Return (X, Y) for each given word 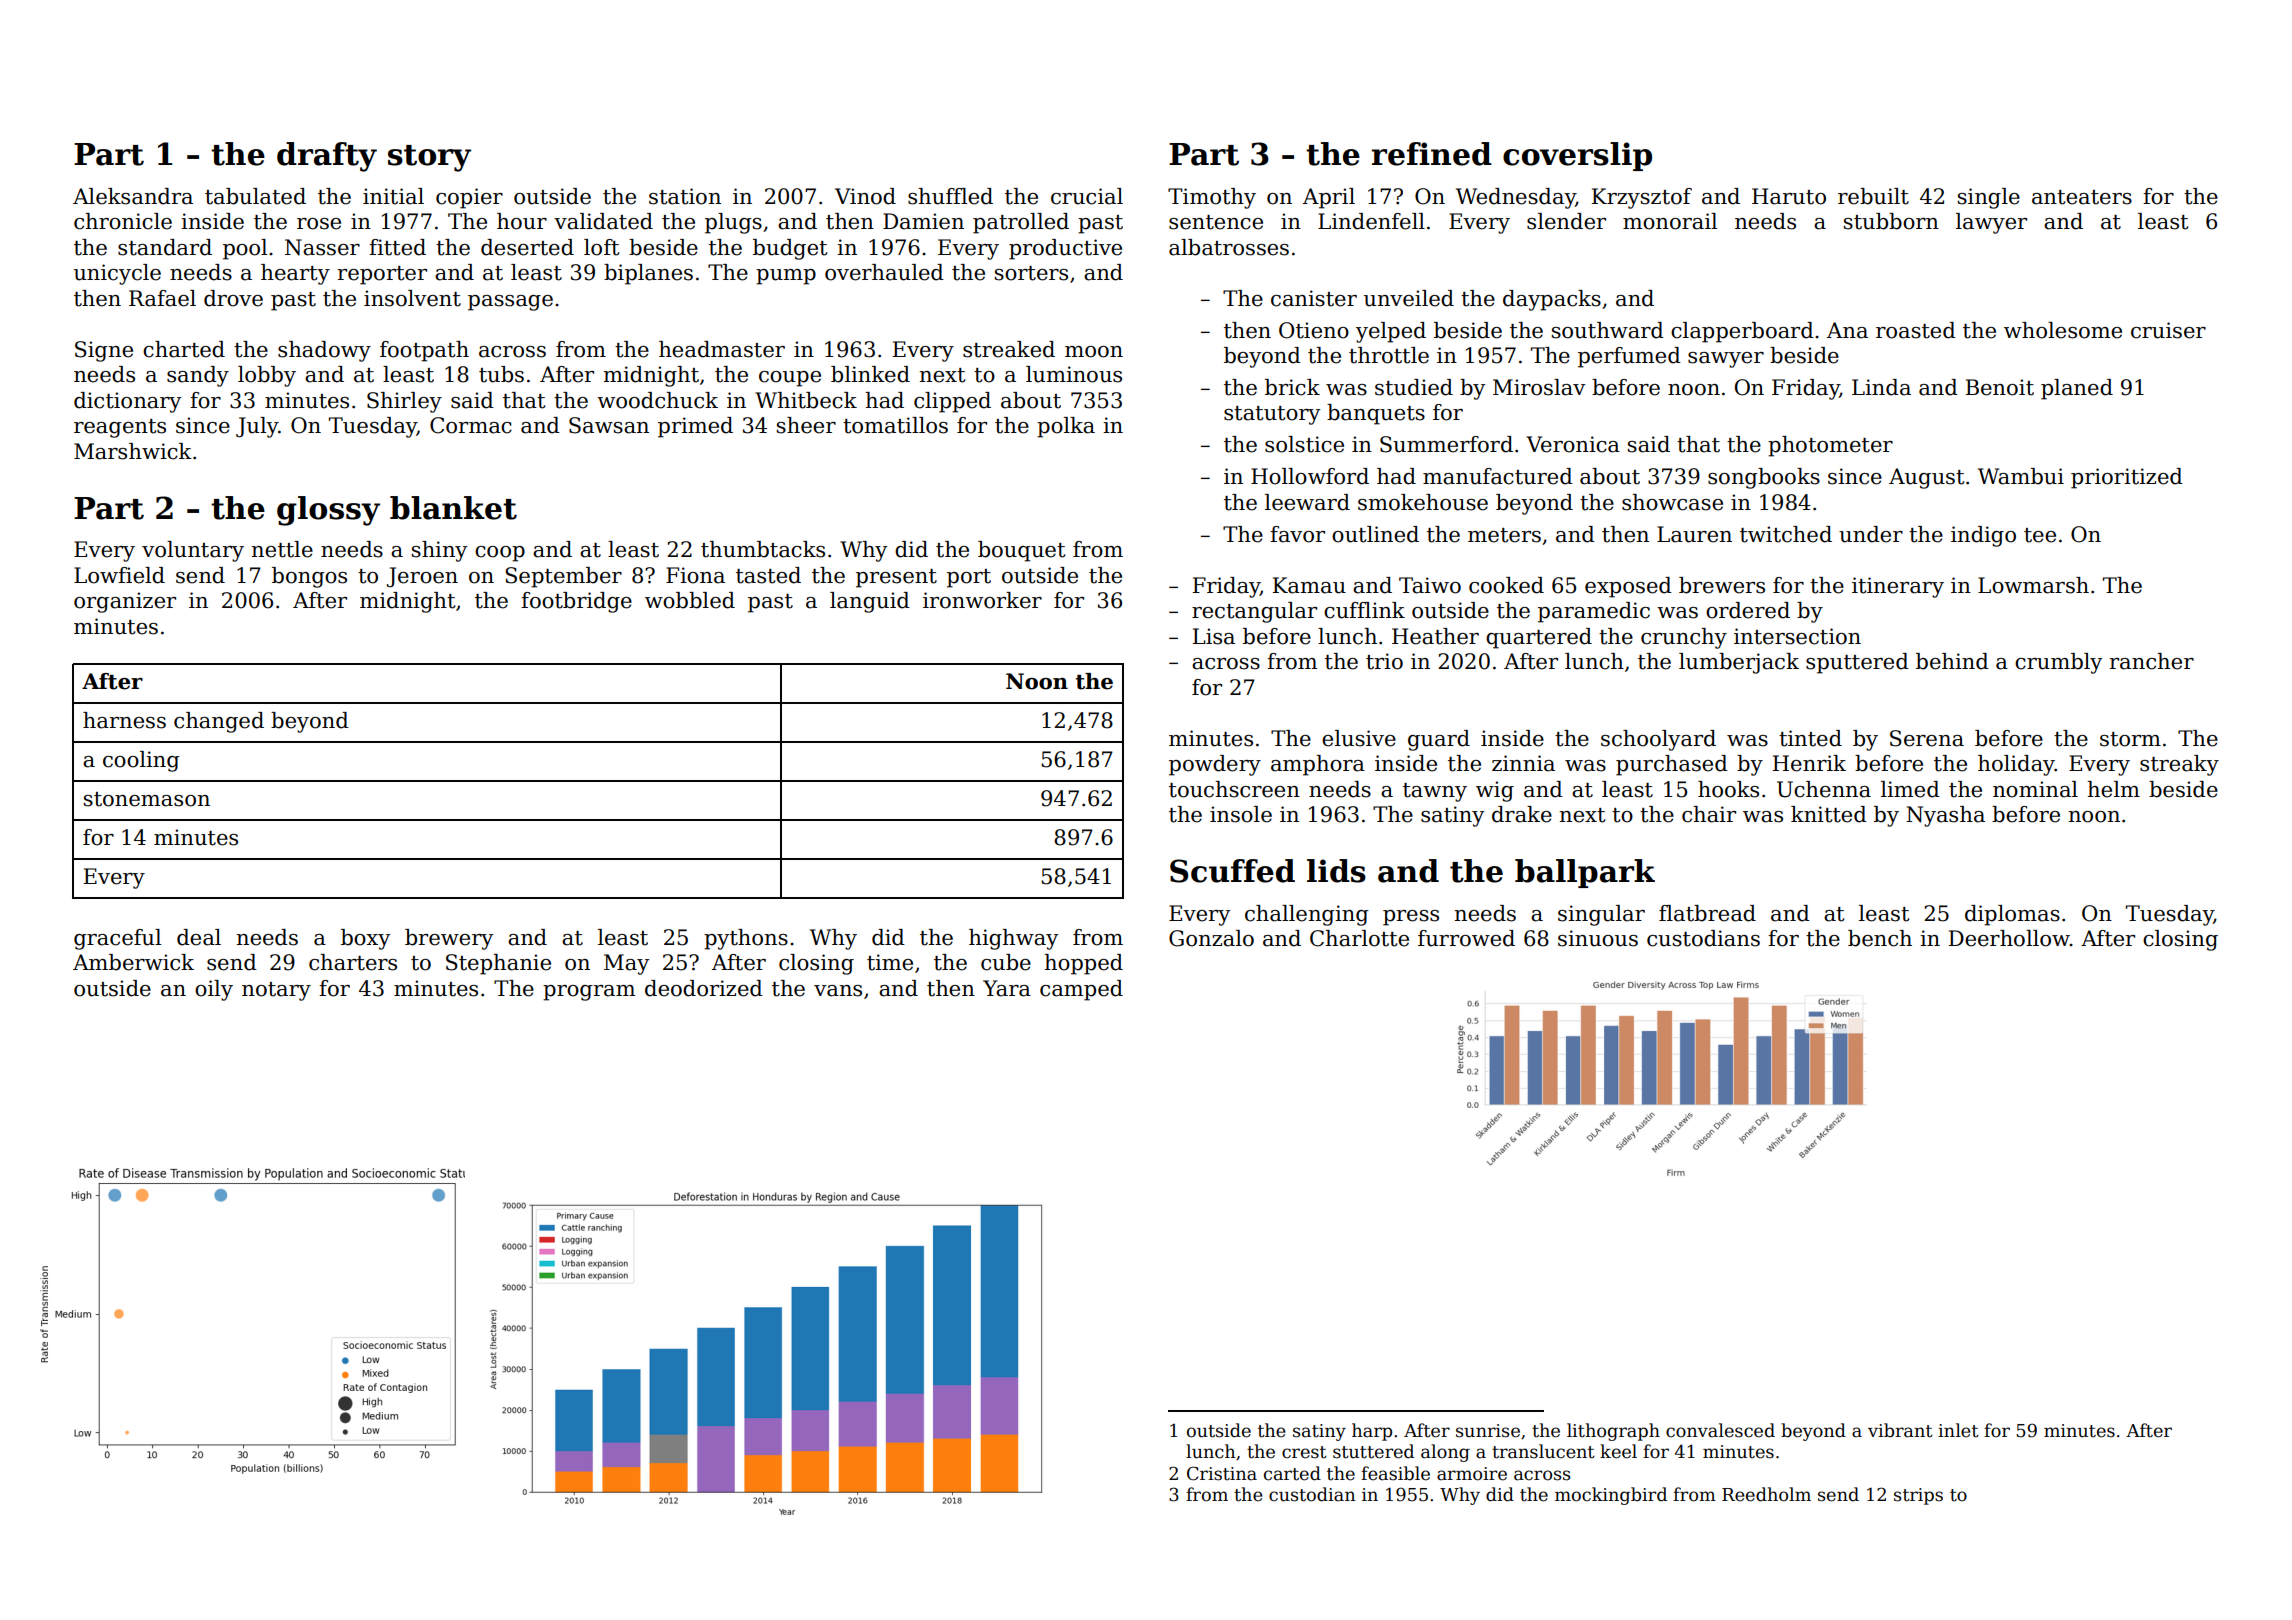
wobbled (690, 600)
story (429, 158)
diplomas (2012, 915)
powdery (1215, 765)
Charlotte (1359, 938)
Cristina (1222, 1473)
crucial (1087, 196)
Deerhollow (2009, 938)
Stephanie (498, 964)
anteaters (2082, 197)
